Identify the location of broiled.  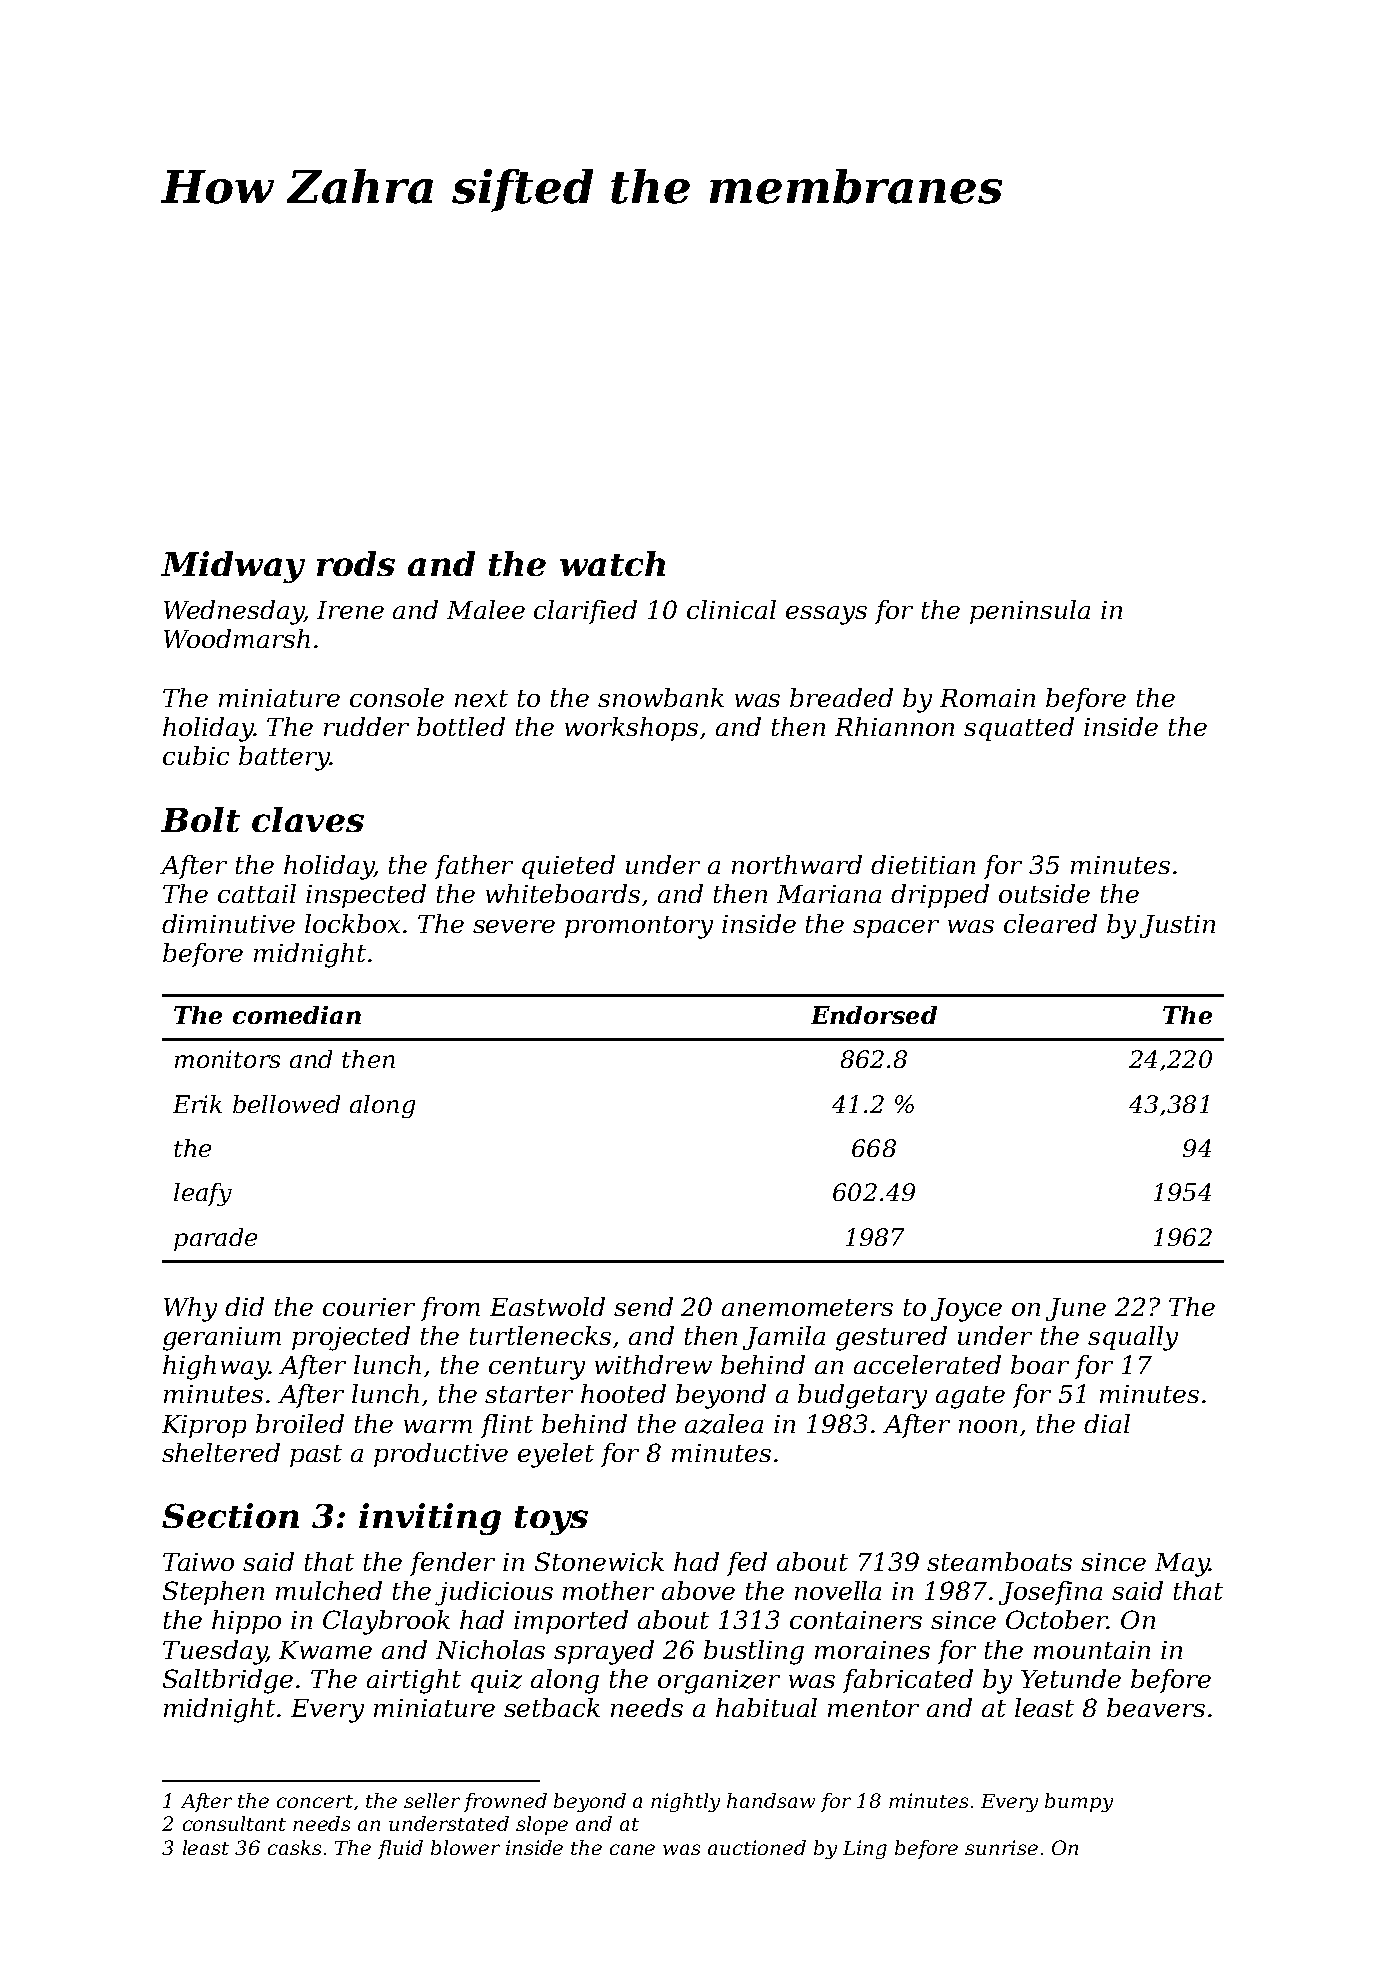
(300, 1423).
